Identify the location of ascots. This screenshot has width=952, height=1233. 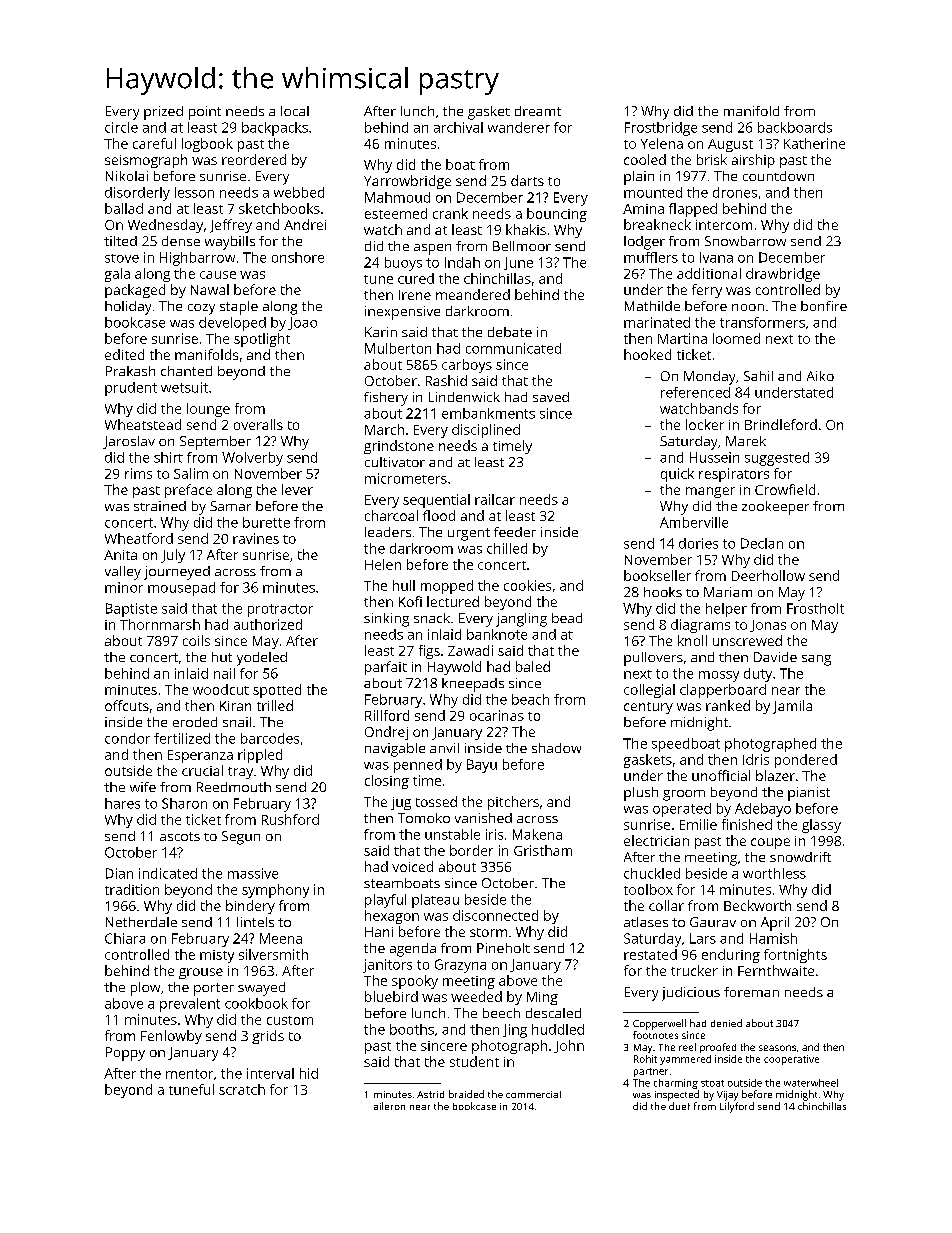
(180, 836).
